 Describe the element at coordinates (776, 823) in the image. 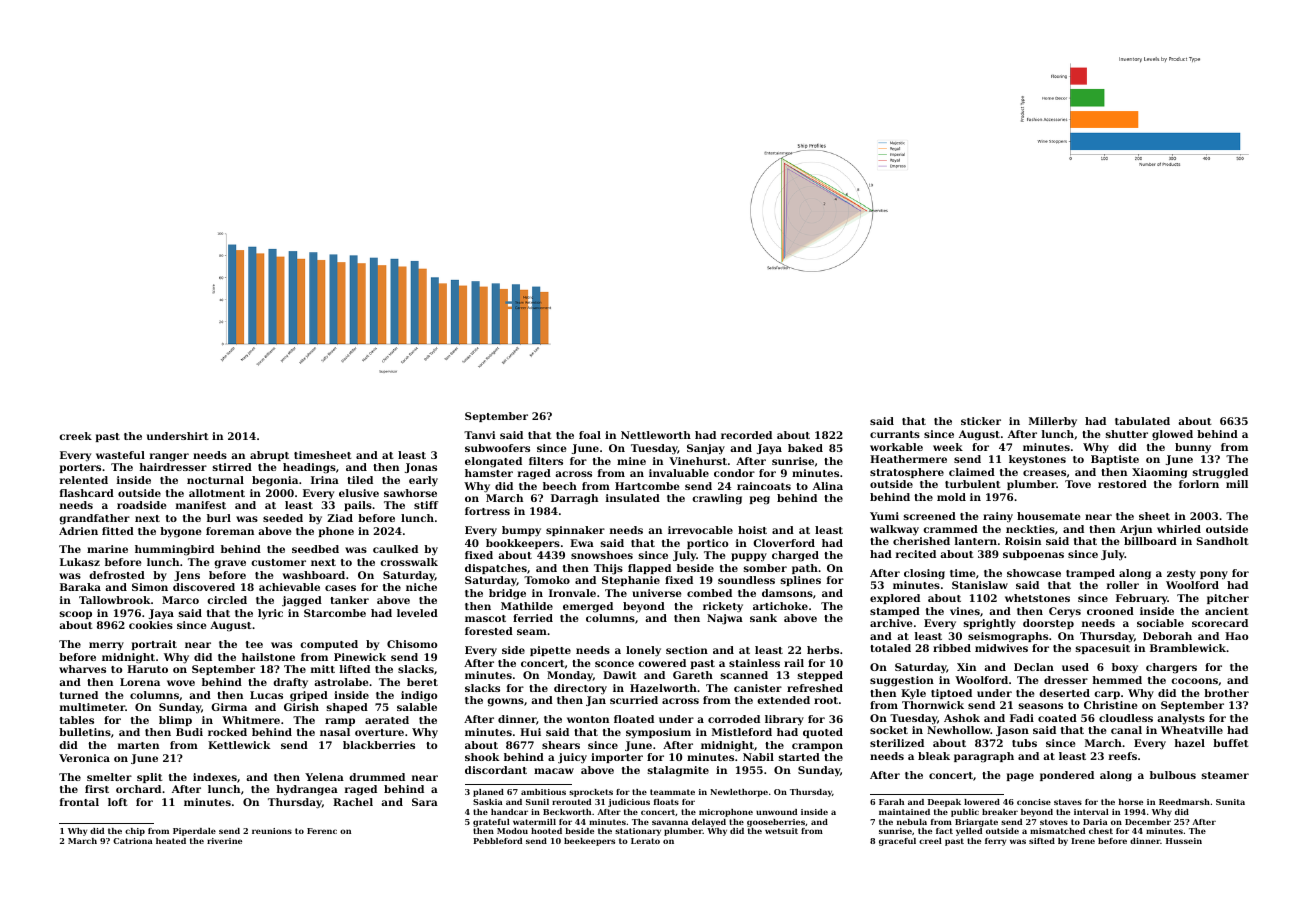

I see `gooseberries` at that location.
